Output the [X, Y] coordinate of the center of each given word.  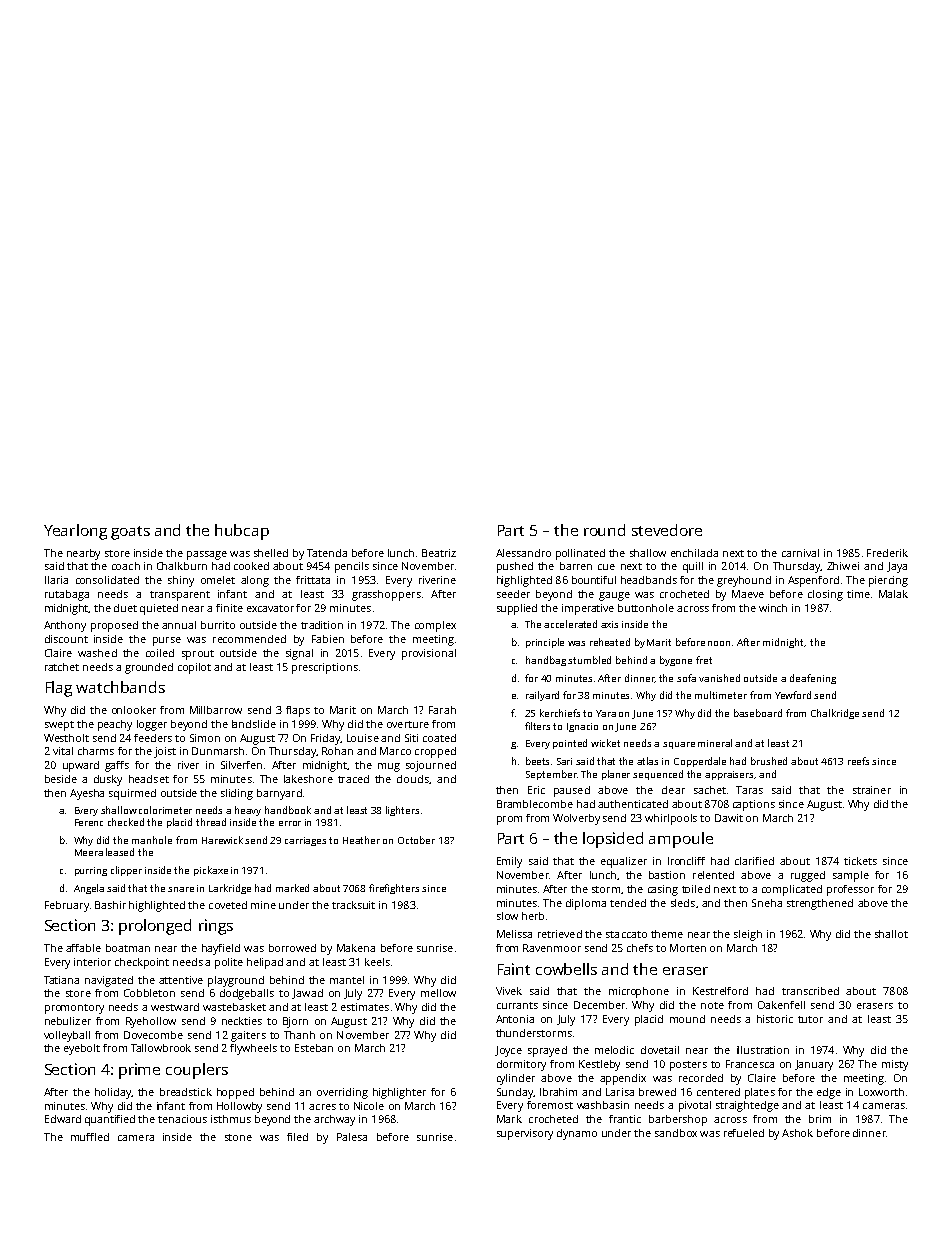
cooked [251, 566]
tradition [322, 625]
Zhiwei [843, 566]
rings [216, 927]
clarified [754, 861]
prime [139, 1071]
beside [61, 779]
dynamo [577, 1134]
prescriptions [325, 668]
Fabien [328, 639]
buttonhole [646, 608]
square [679, 745]
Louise [363, 738]
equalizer [624, 862]
